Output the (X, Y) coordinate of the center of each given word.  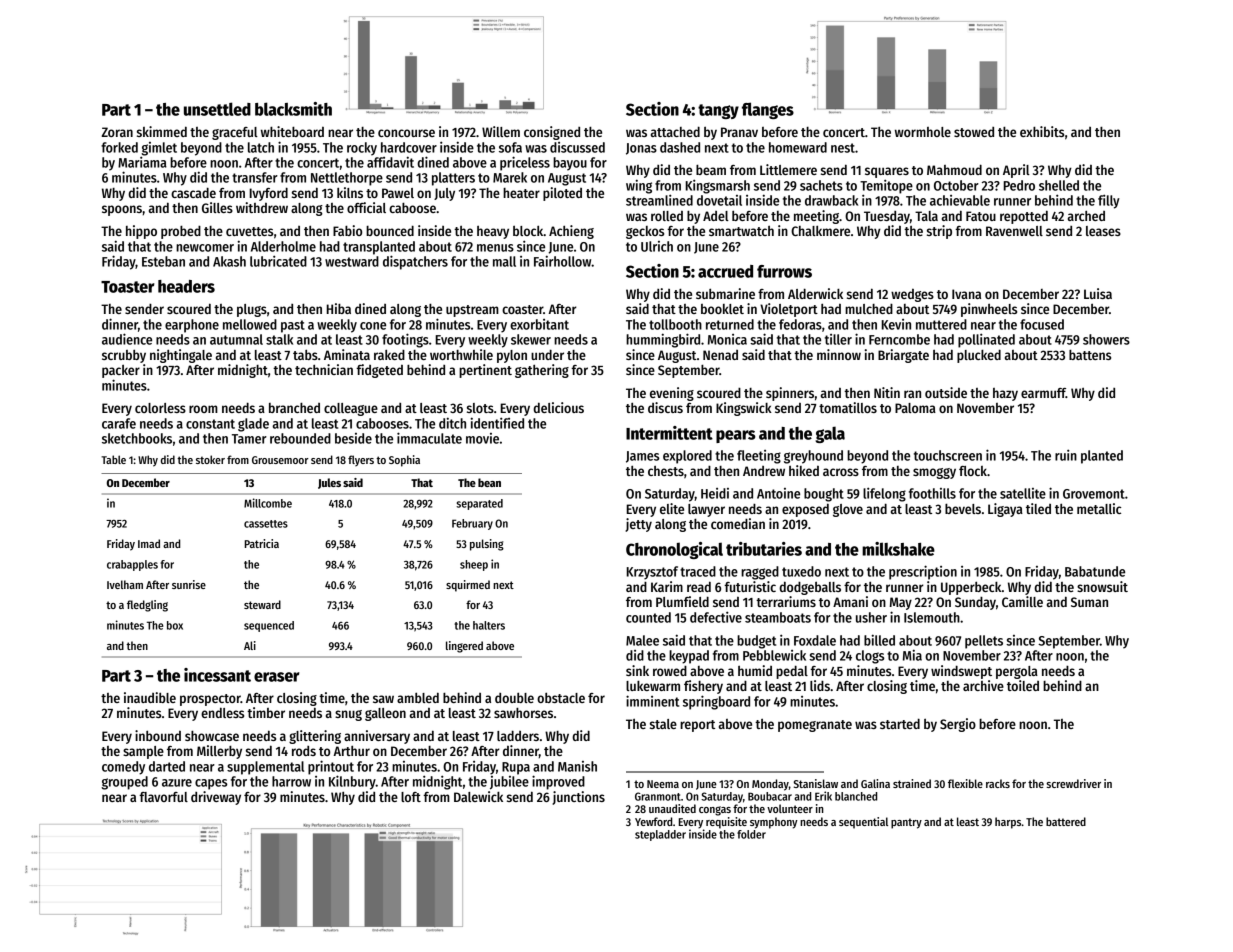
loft (411, 797)
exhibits (1042, 131)
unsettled (217, 109)
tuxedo (801, 571)
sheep (474, 565)
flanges (768, 110)
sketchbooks (137, 438)
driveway (216, 798)
